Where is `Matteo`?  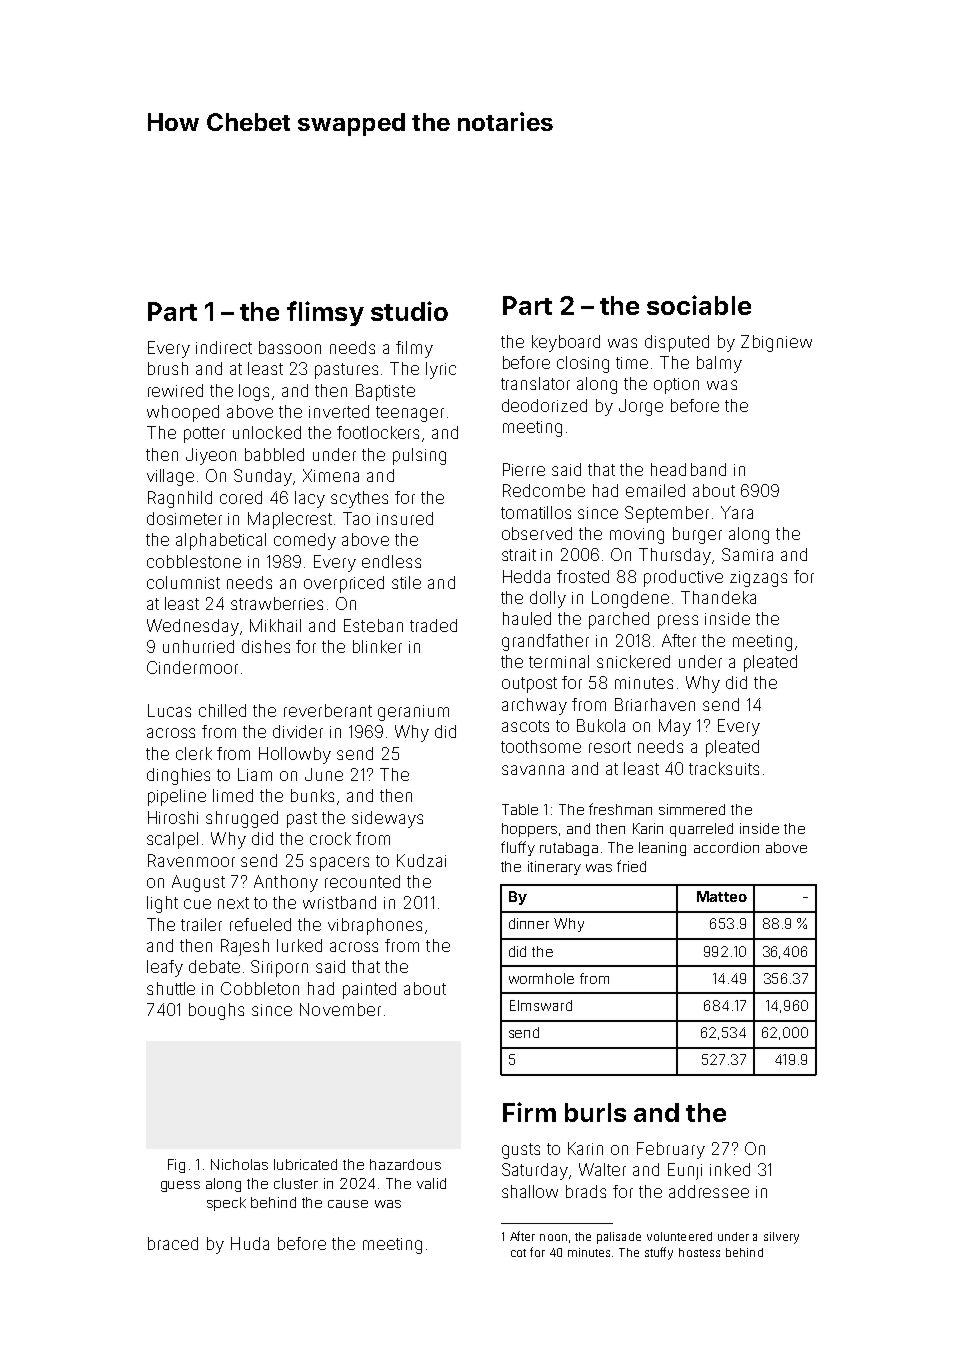 Matteo is located at coordinates (722, 896).
